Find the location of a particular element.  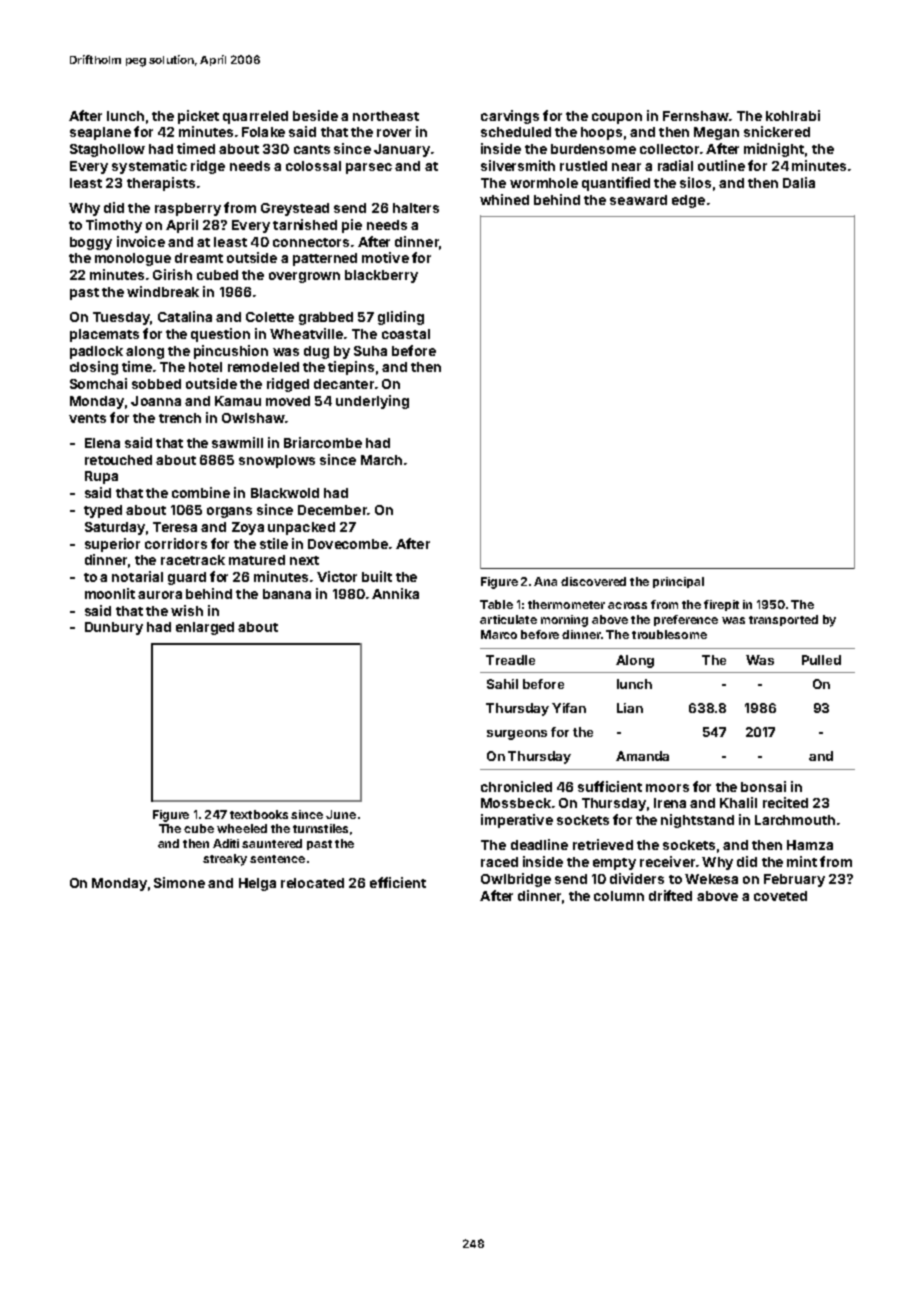

textbooks is located at coordinates (259, 814).
